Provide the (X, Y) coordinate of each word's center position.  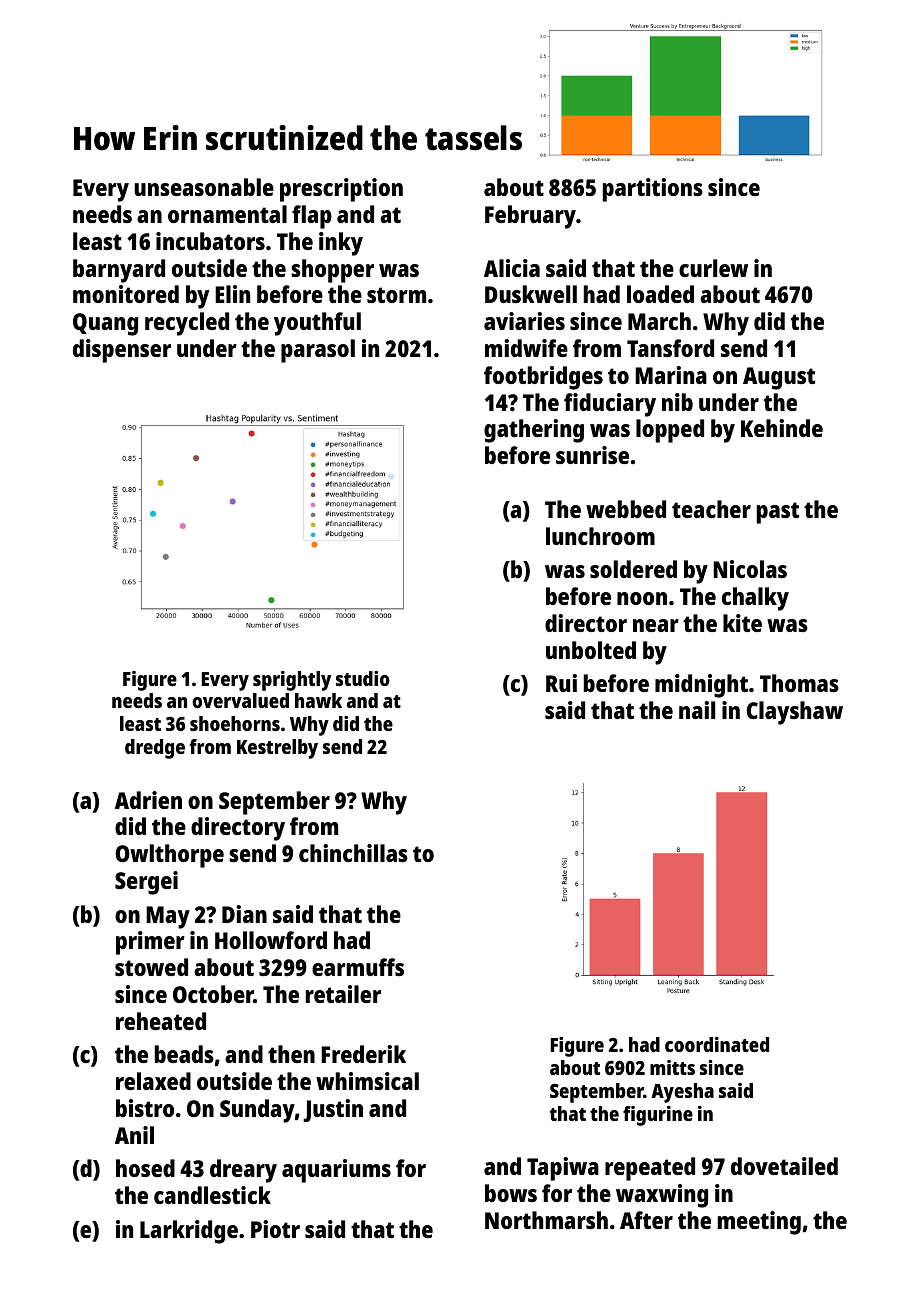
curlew (713, 268)
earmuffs (358, 967)
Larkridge (189, 1232)
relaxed (153, 1081)
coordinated (717, 1044)
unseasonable (204, 187)
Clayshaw (795, 713)
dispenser (122, 351)
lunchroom (600, 536)
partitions (653, 190)
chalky (755, 599)
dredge (155, 749)
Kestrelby (277, 749)
